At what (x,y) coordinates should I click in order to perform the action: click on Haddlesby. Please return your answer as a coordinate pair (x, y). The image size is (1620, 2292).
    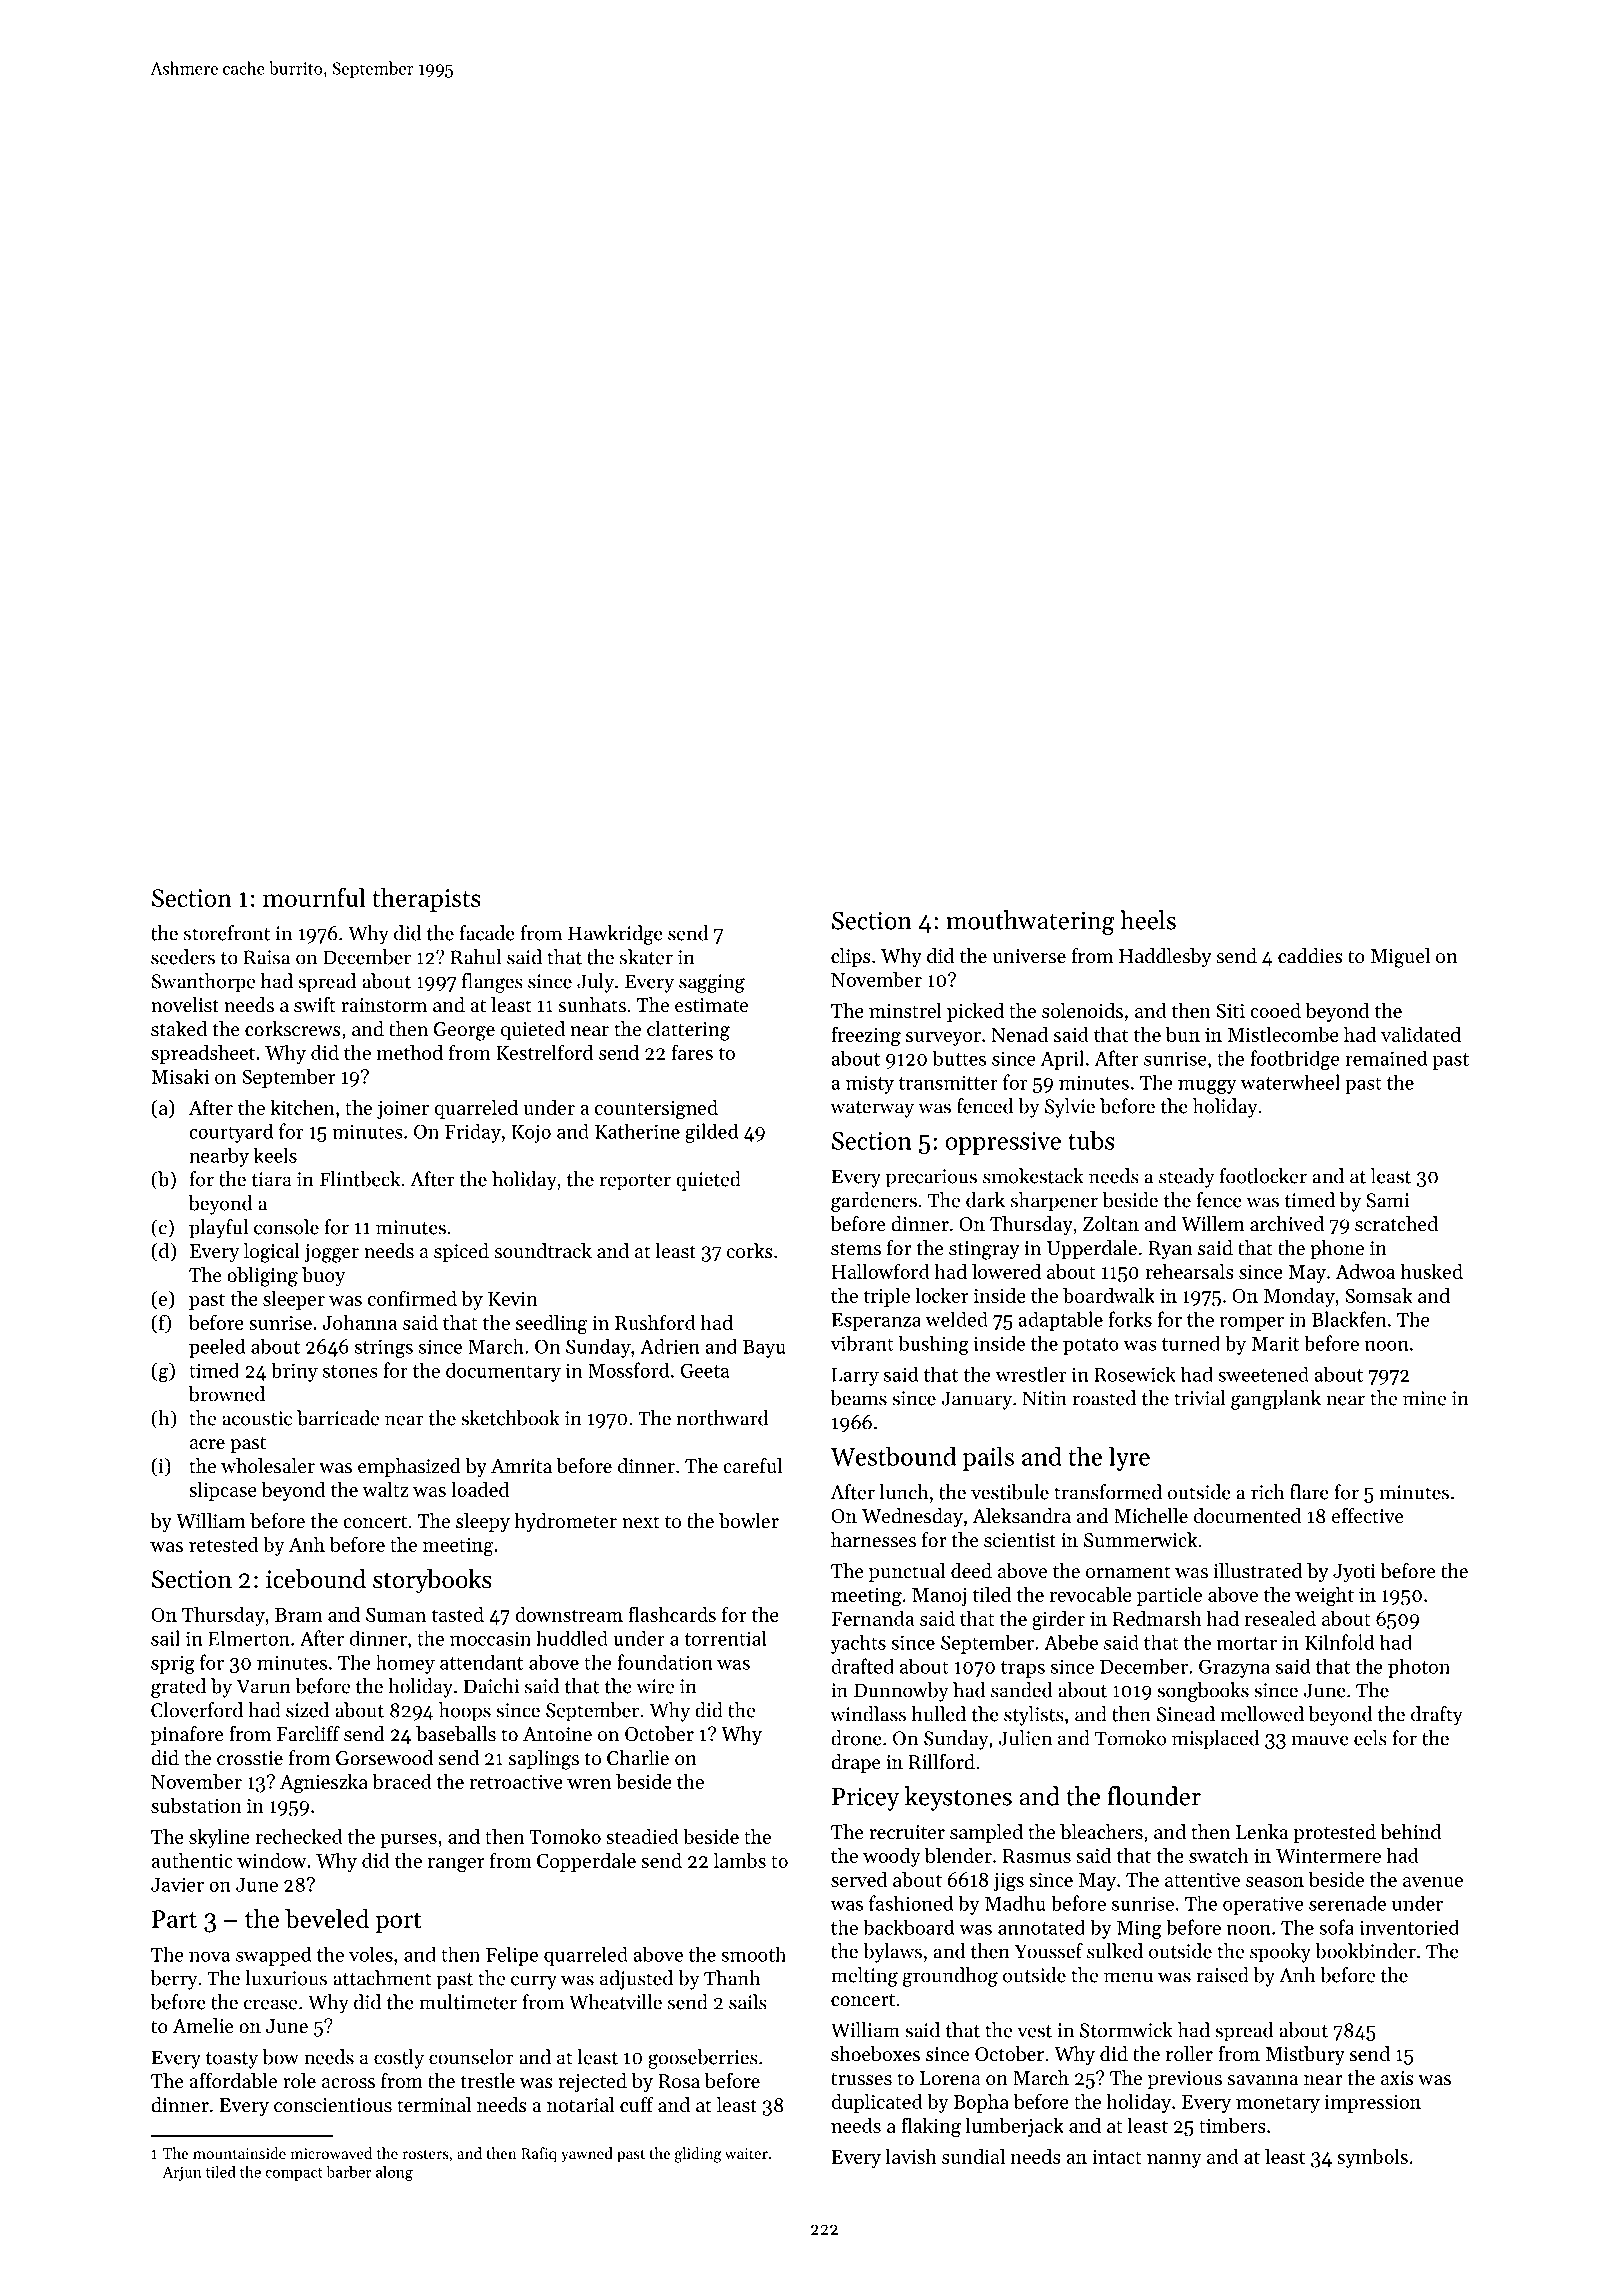
    Looking at the image, I should click on (1165, 958).
